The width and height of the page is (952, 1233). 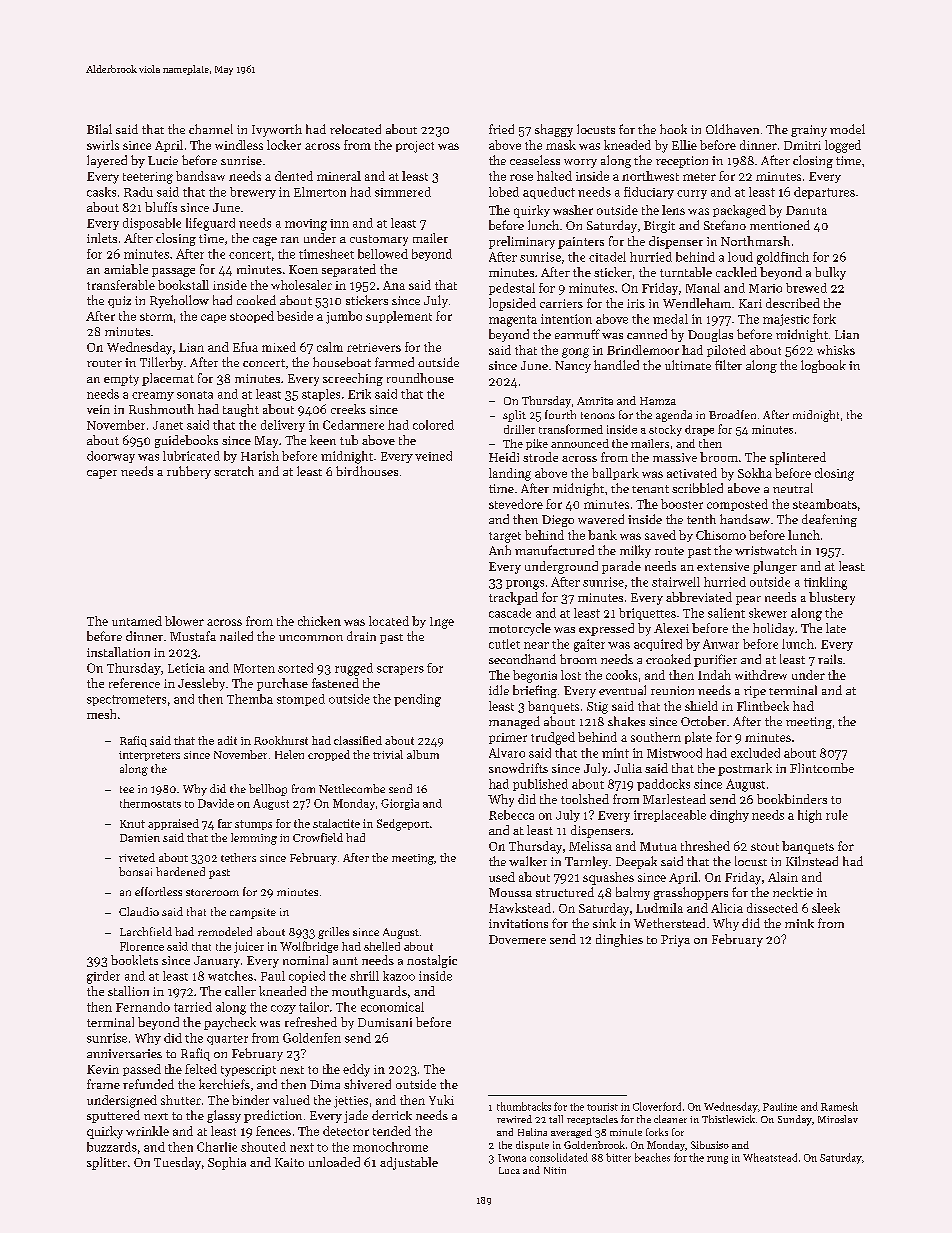 What do you see at coordinates (795, 1120) in the page?
I see `Sunday` at bounding box center [795, 1120].
